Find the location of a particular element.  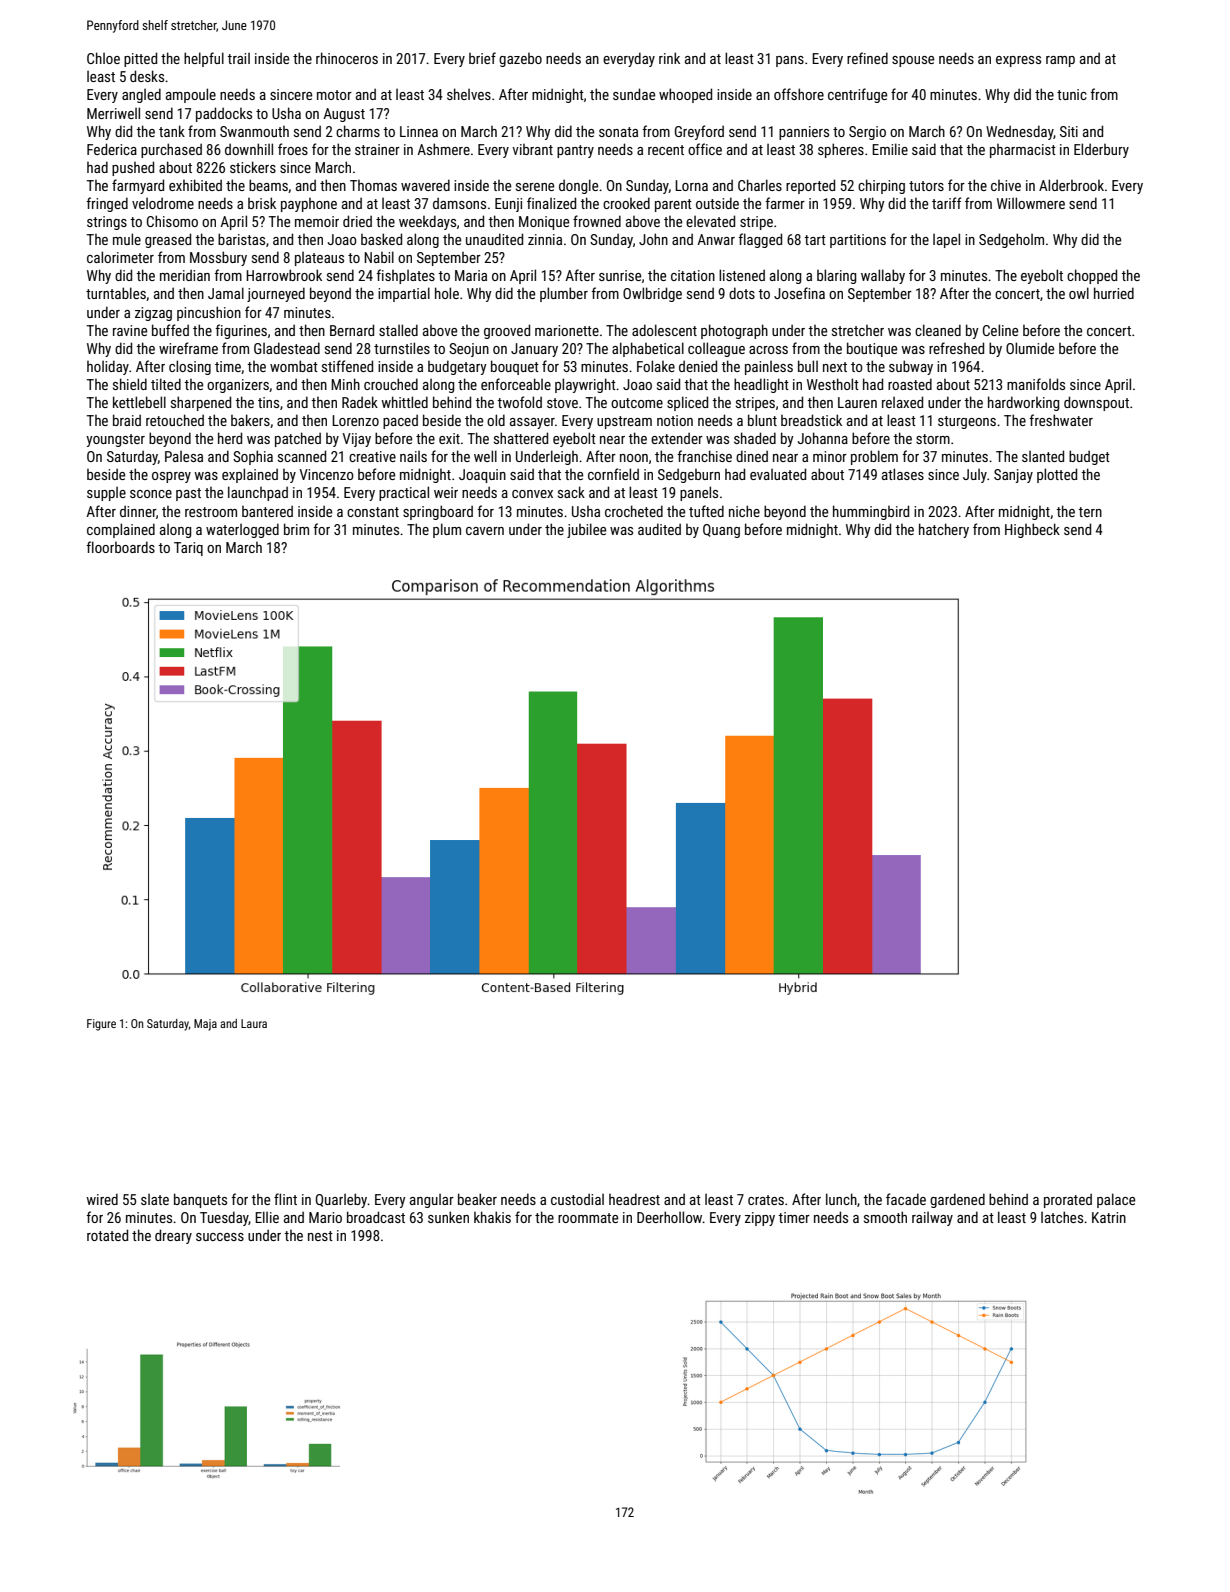

railway is located at coordinates (932, 1219).
